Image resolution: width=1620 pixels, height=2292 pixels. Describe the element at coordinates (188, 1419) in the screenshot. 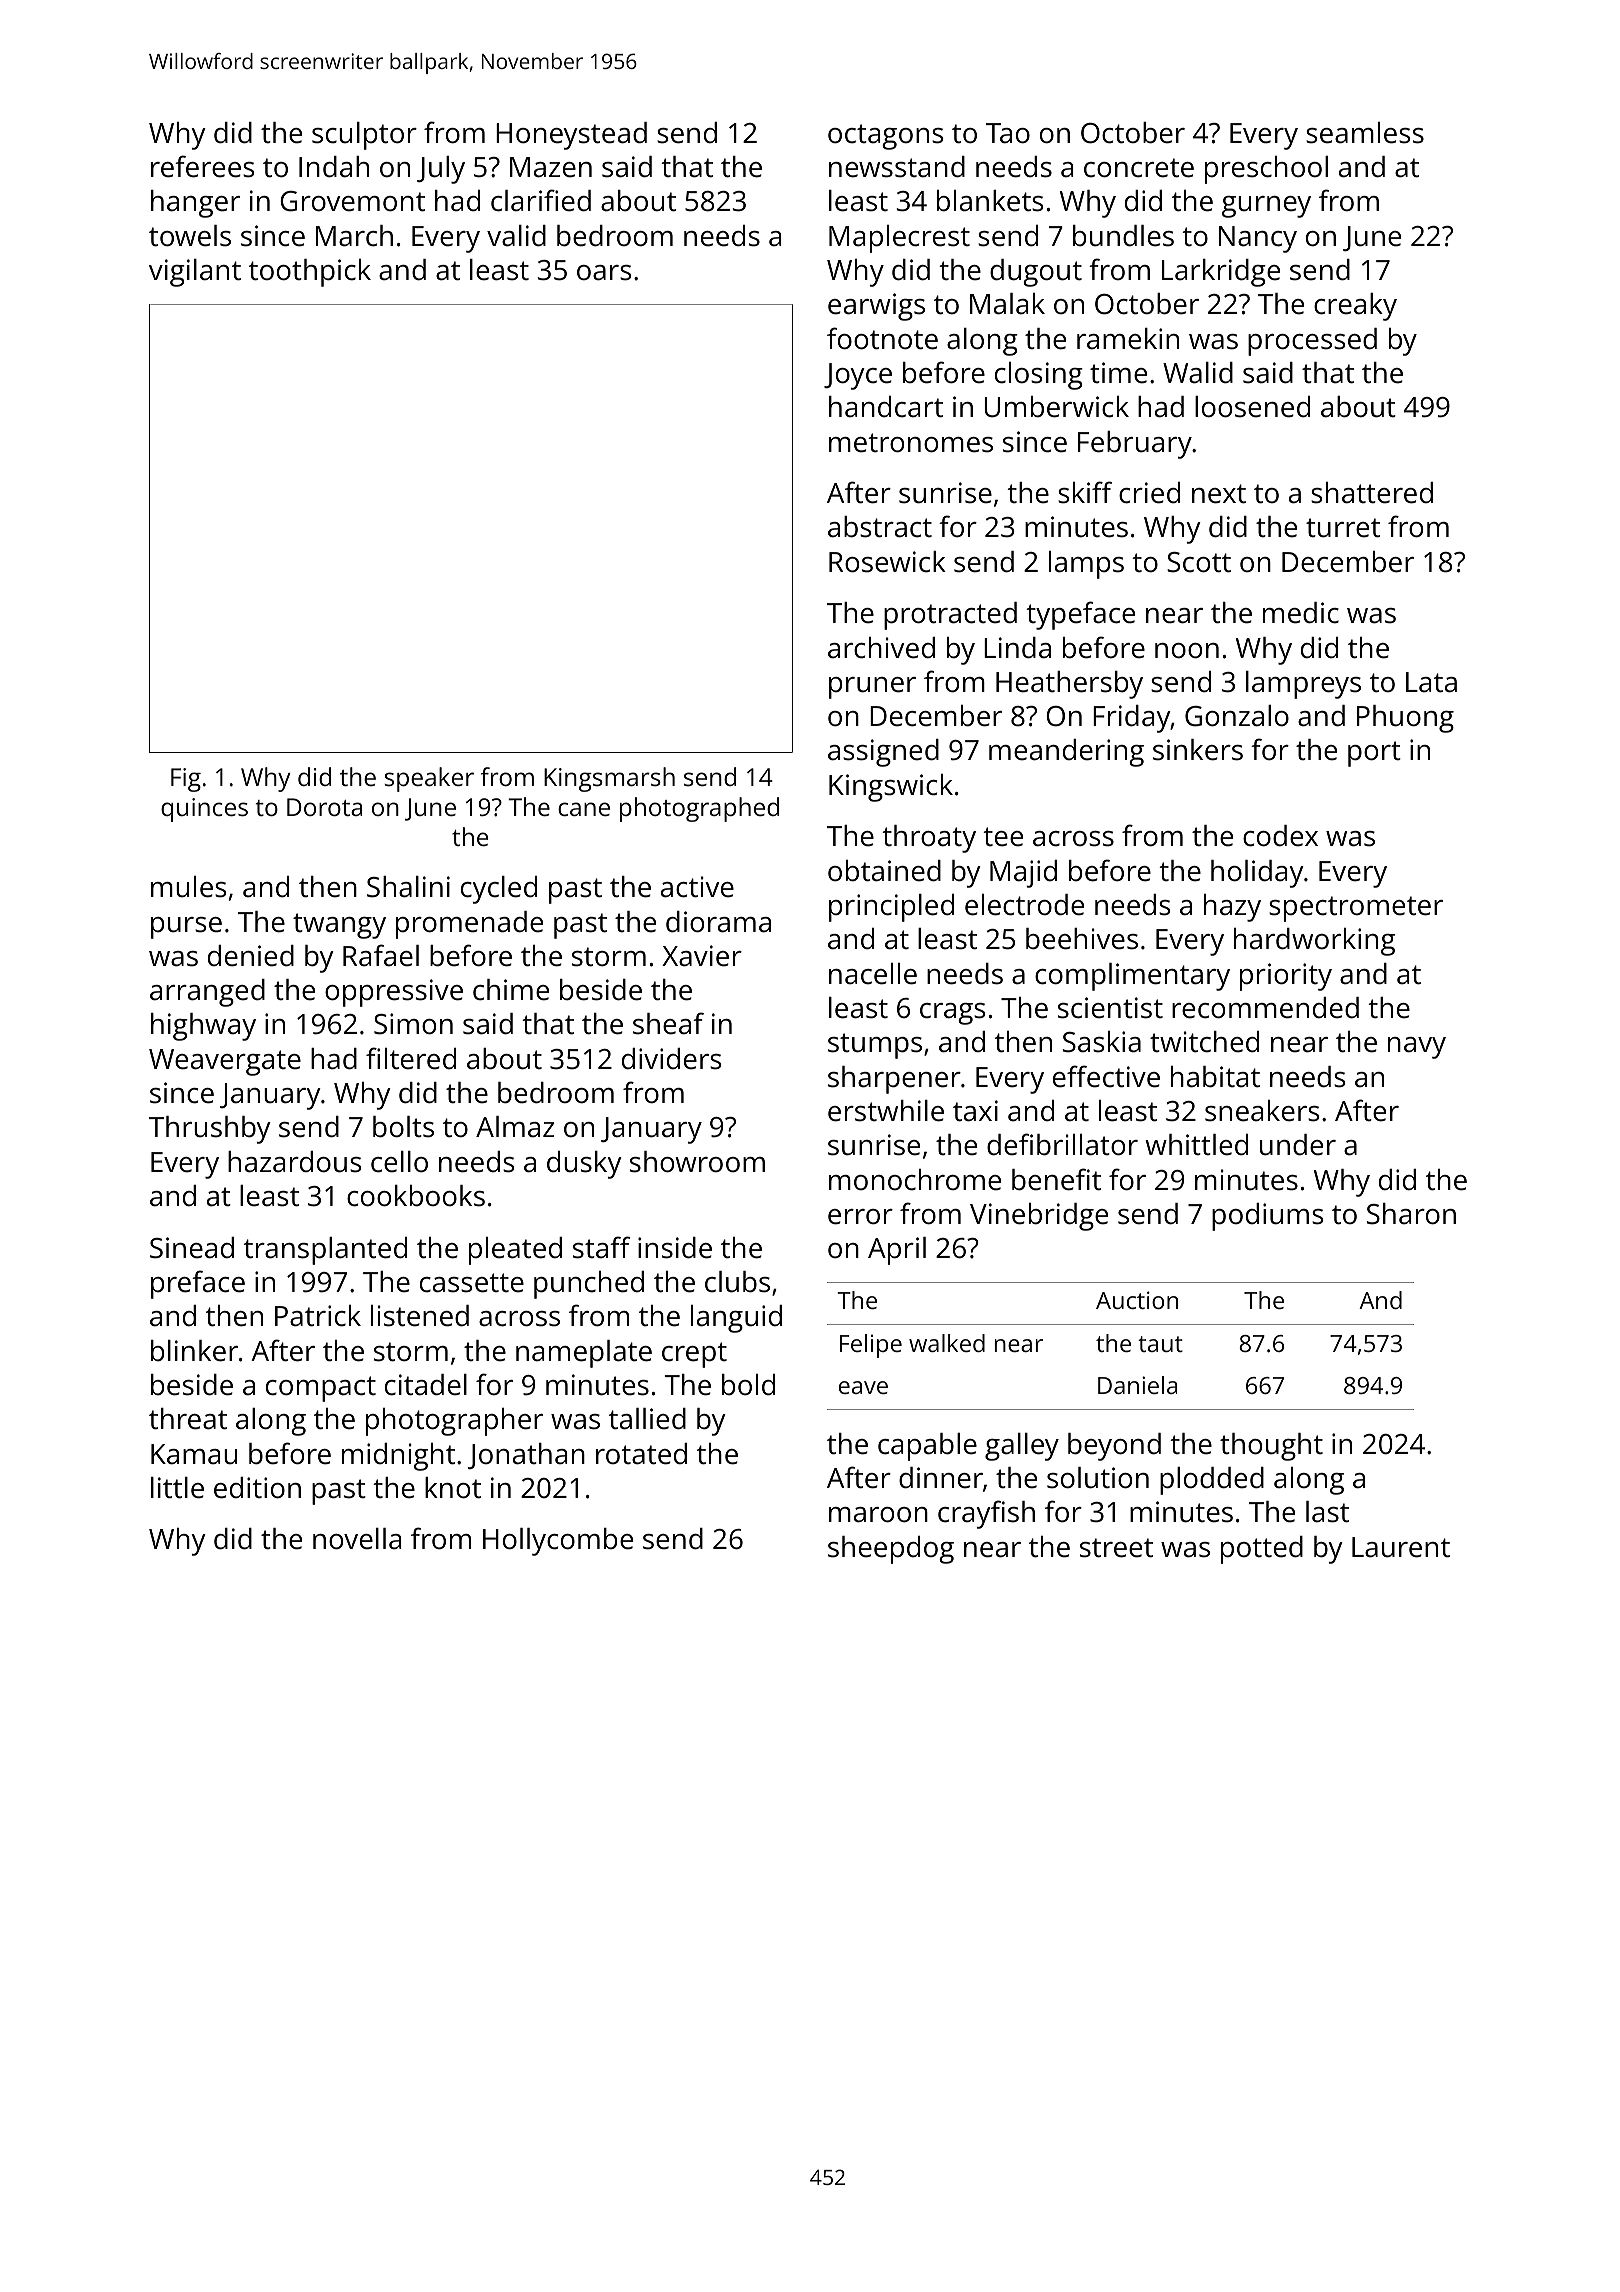

I see `threat` at that location.
